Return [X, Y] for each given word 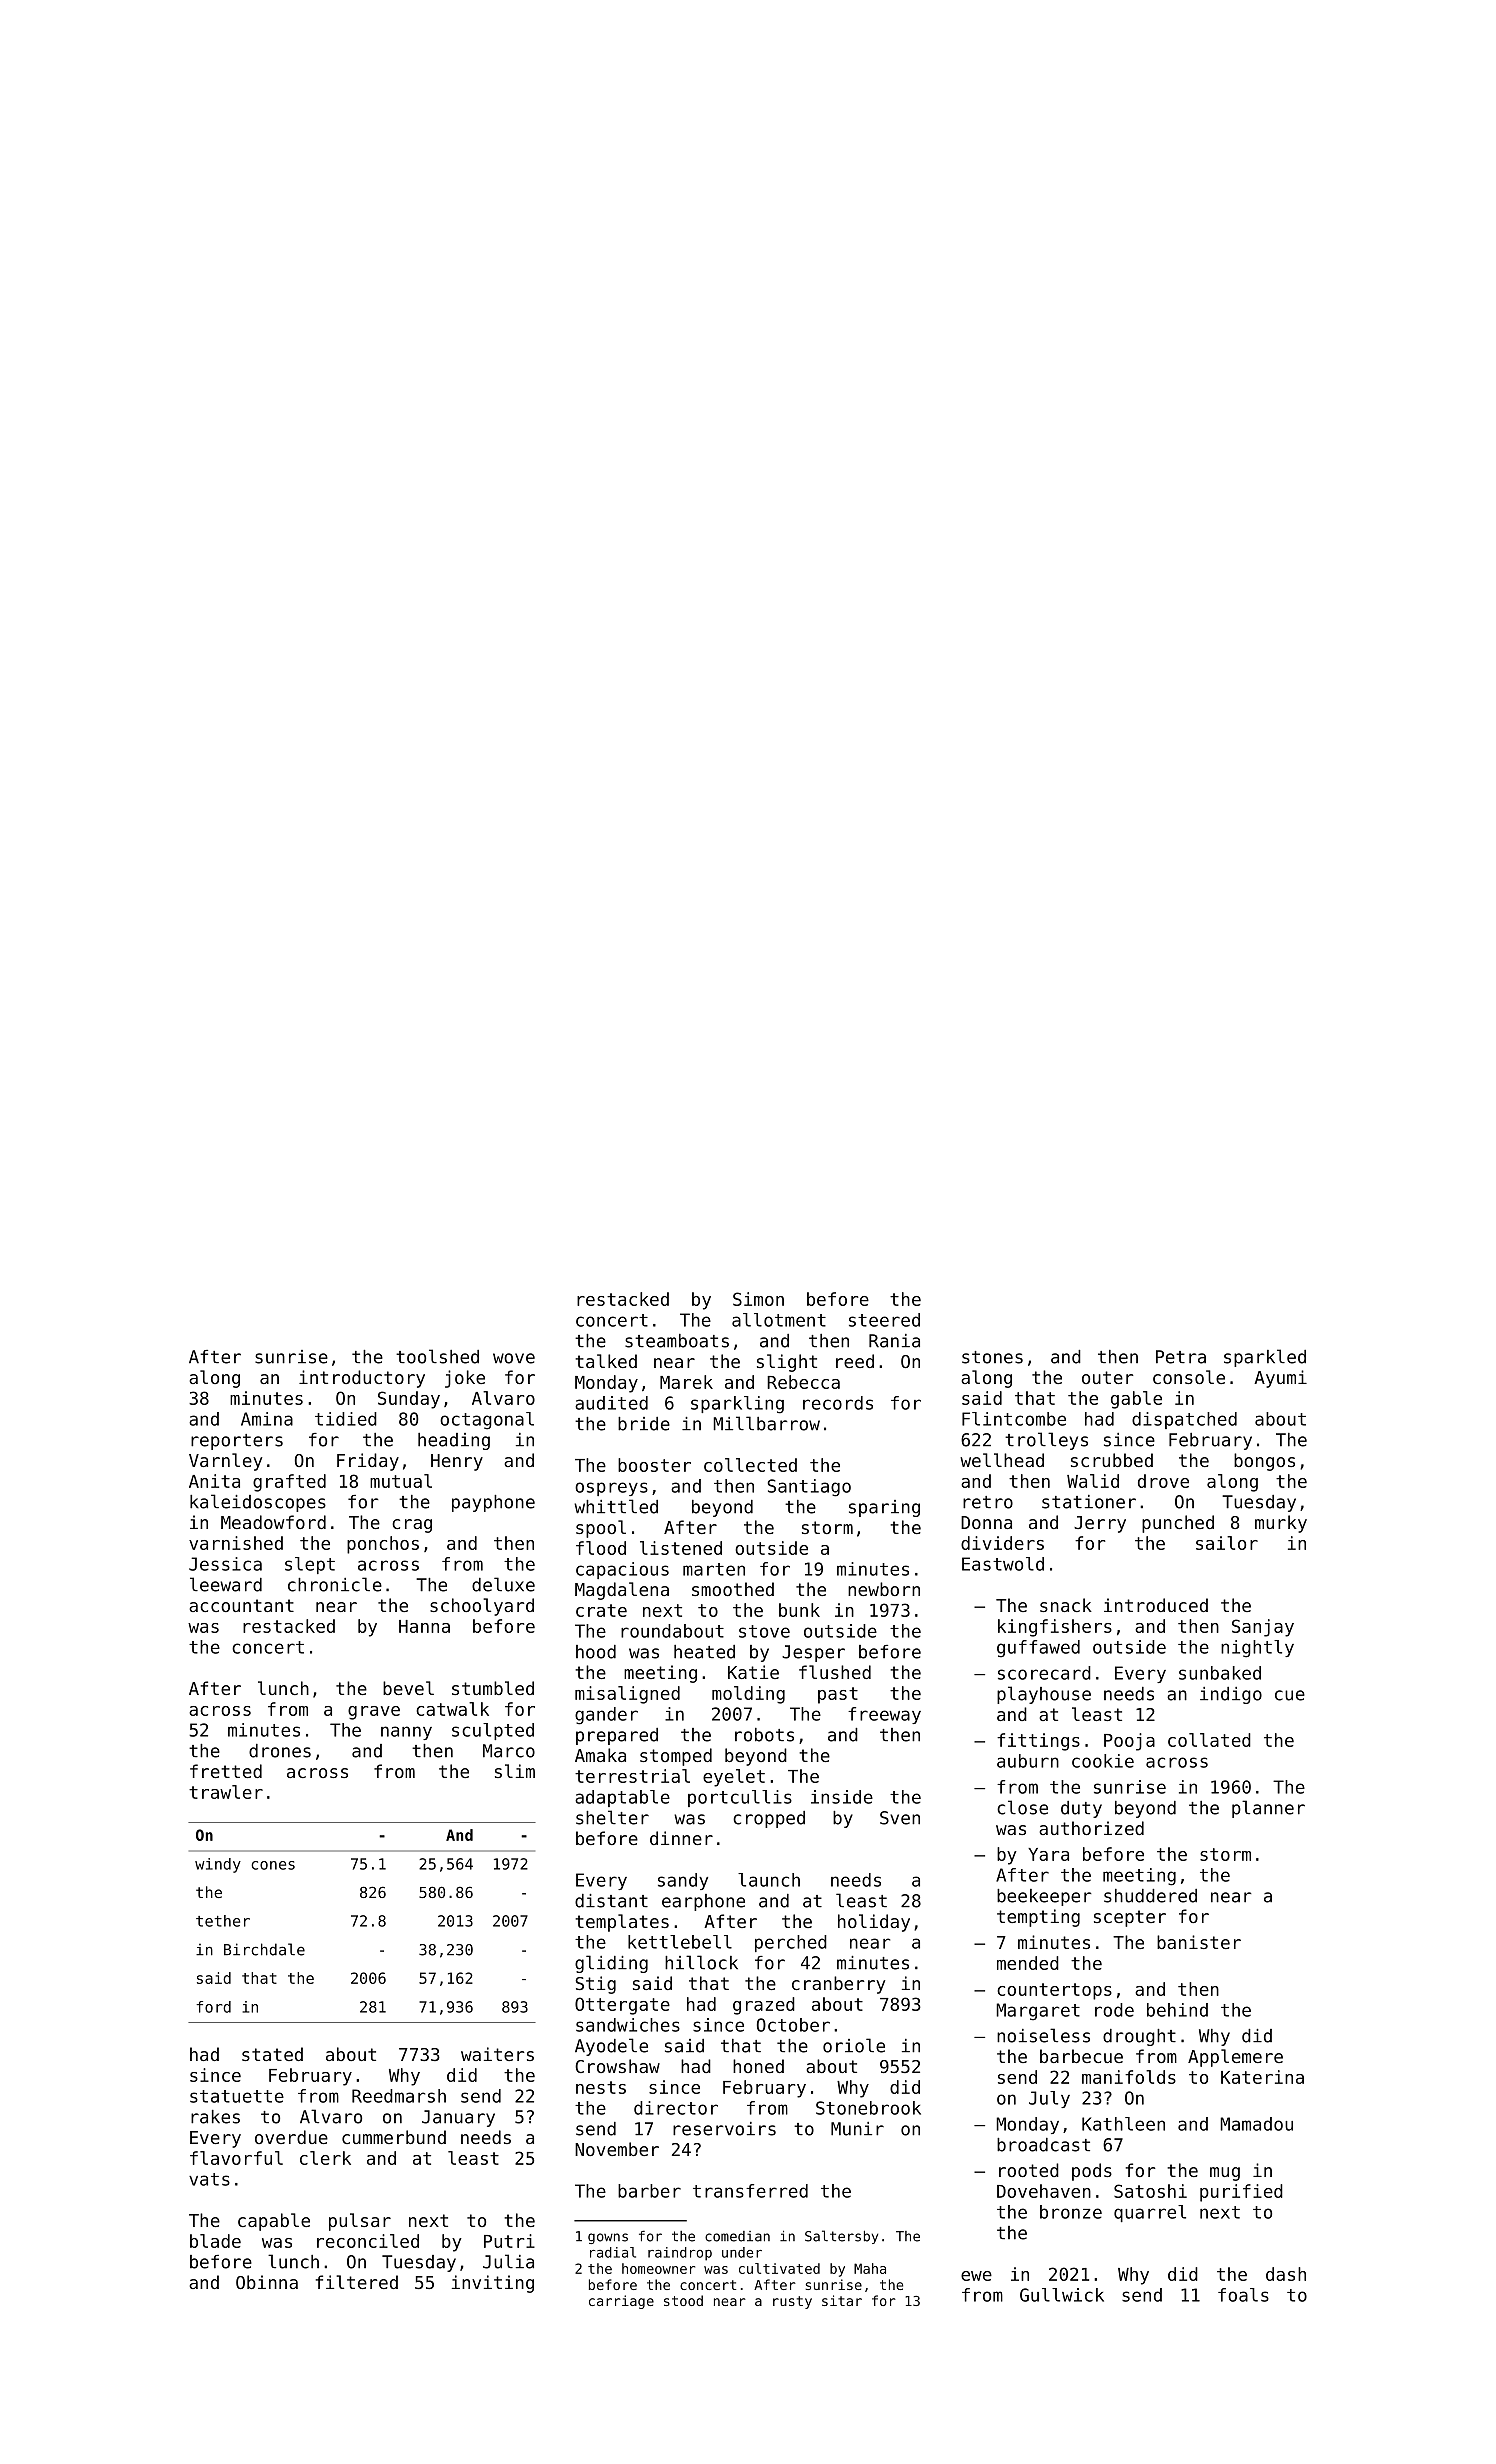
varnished [236, 1543]
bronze [1071, 2212]
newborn [884, 1589]
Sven [900, 1818]
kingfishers [1055, 1628]
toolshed [437, 1356]
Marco [509, 1751]
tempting [1038, 1918]
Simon [758, 1299]
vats [209, 2179]
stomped [676, 1757]
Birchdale [264, 1949]
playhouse [1044, 1695]
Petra [1181, 1357]
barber [649, 2191]
